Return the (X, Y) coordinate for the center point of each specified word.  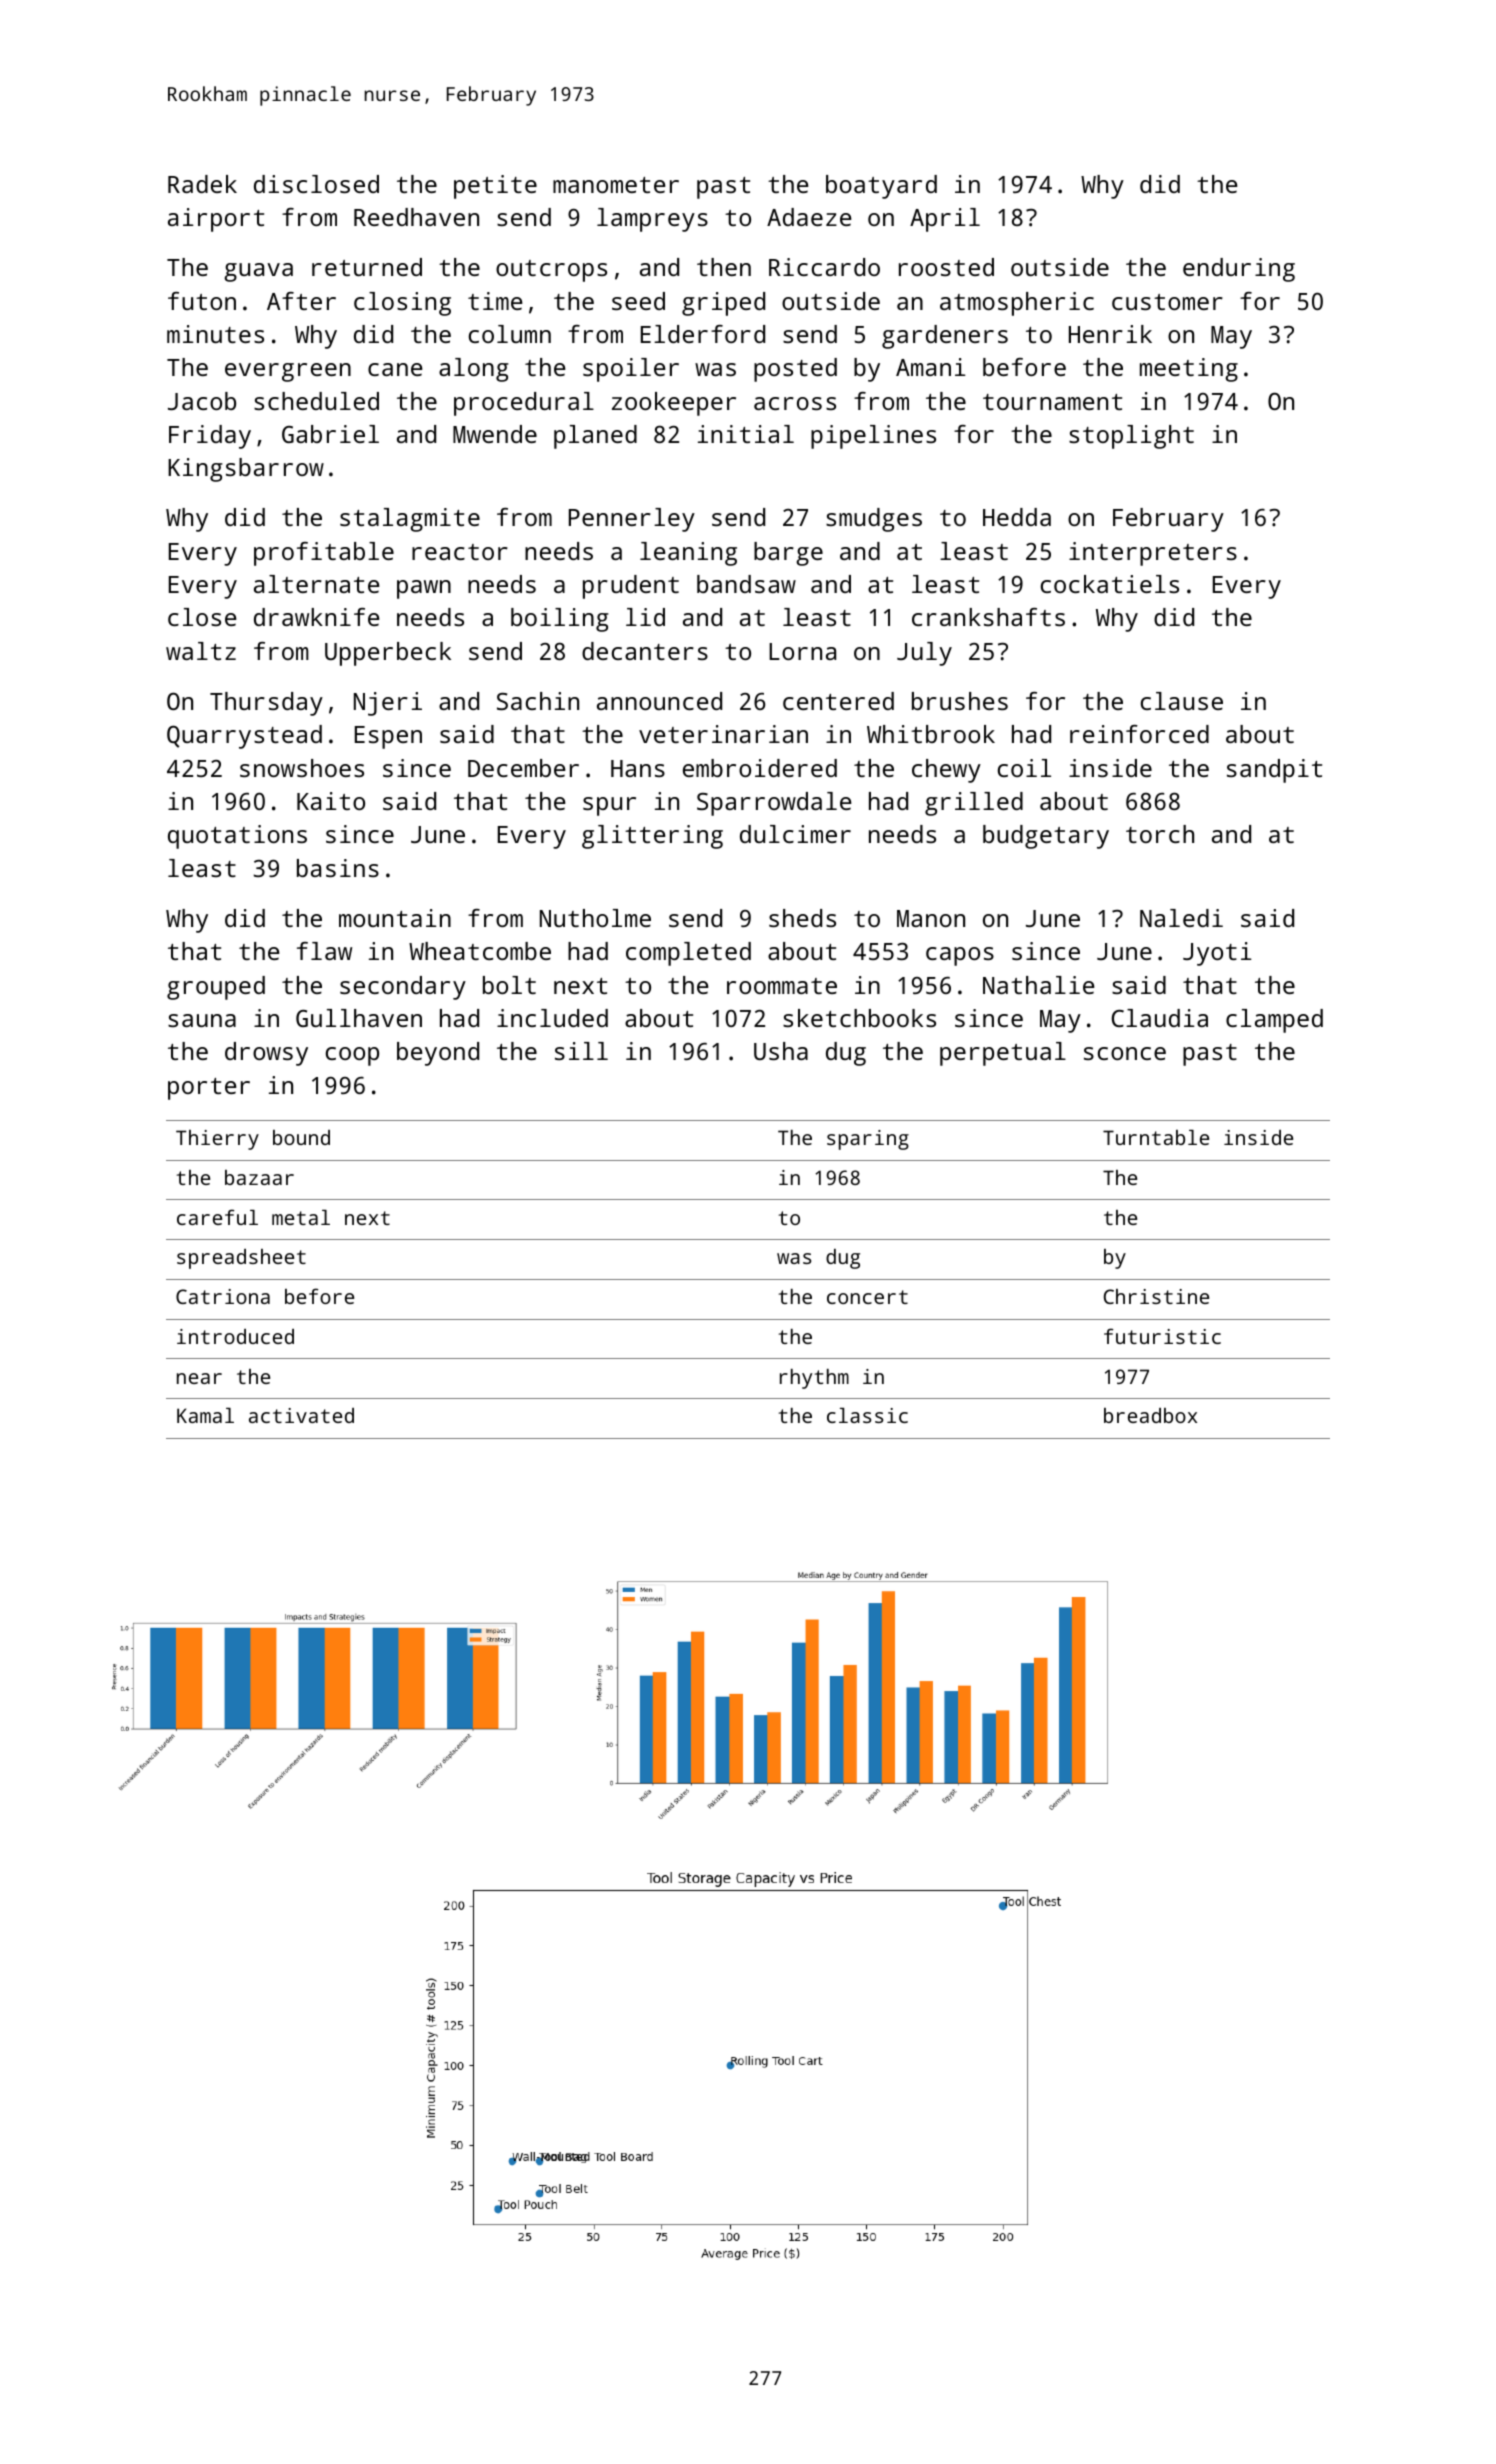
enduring (1239, 270)
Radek (202, 184)
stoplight (1131, 437)
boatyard (881, 187)
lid (645, 617)
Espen (388, 737)
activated (301, 1415)
